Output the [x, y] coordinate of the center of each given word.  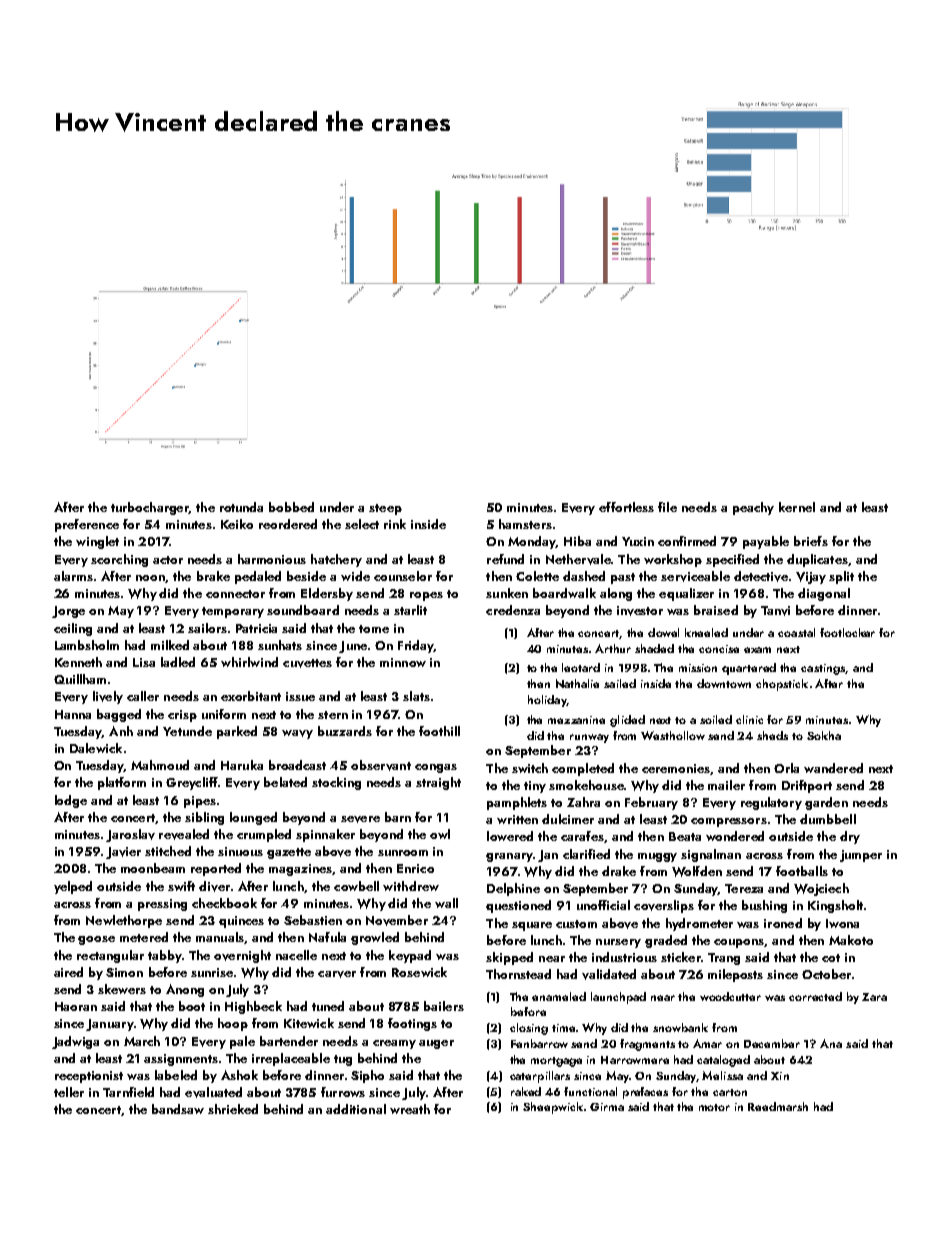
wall [446, 903]
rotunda [241, 507]
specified [732, 560]
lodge [71, 801]
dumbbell [828, 819]
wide [355, 576]
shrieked [233, 1109]
